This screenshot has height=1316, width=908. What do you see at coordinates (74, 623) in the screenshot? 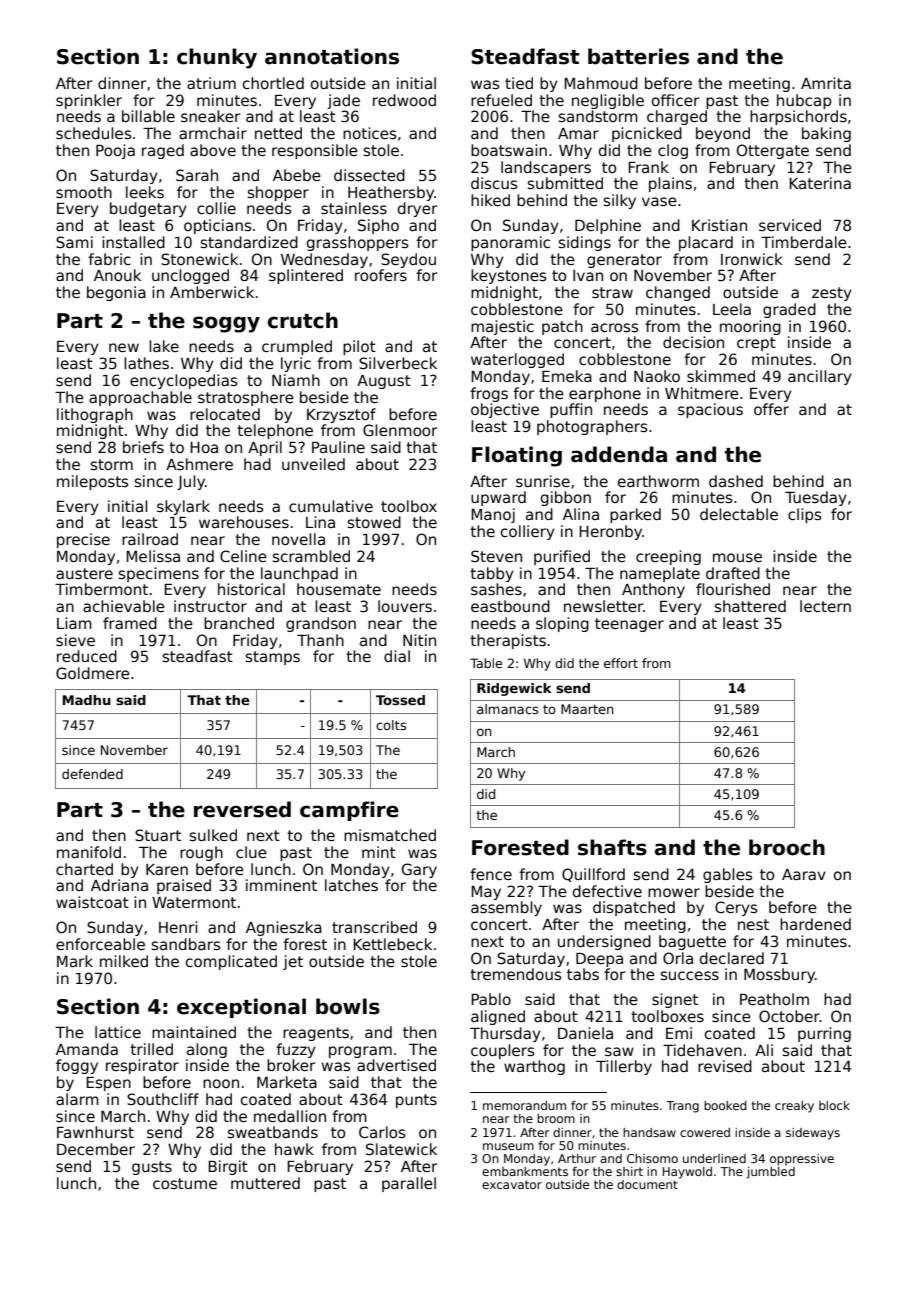
I see `Liam` at bounding box center [74, 623].
